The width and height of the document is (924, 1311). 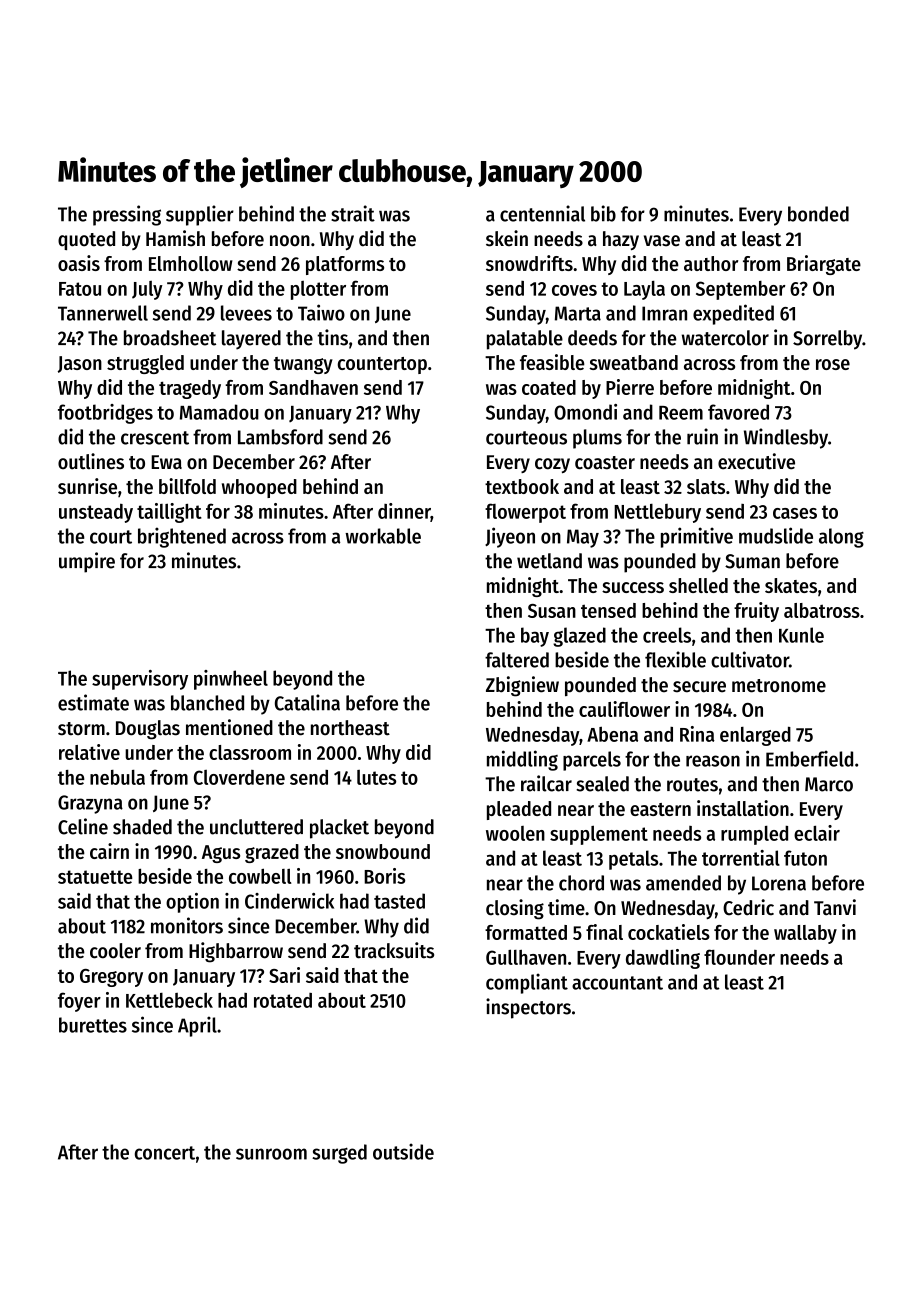 I want to click on foyer, so click(x=79, y=1002).
